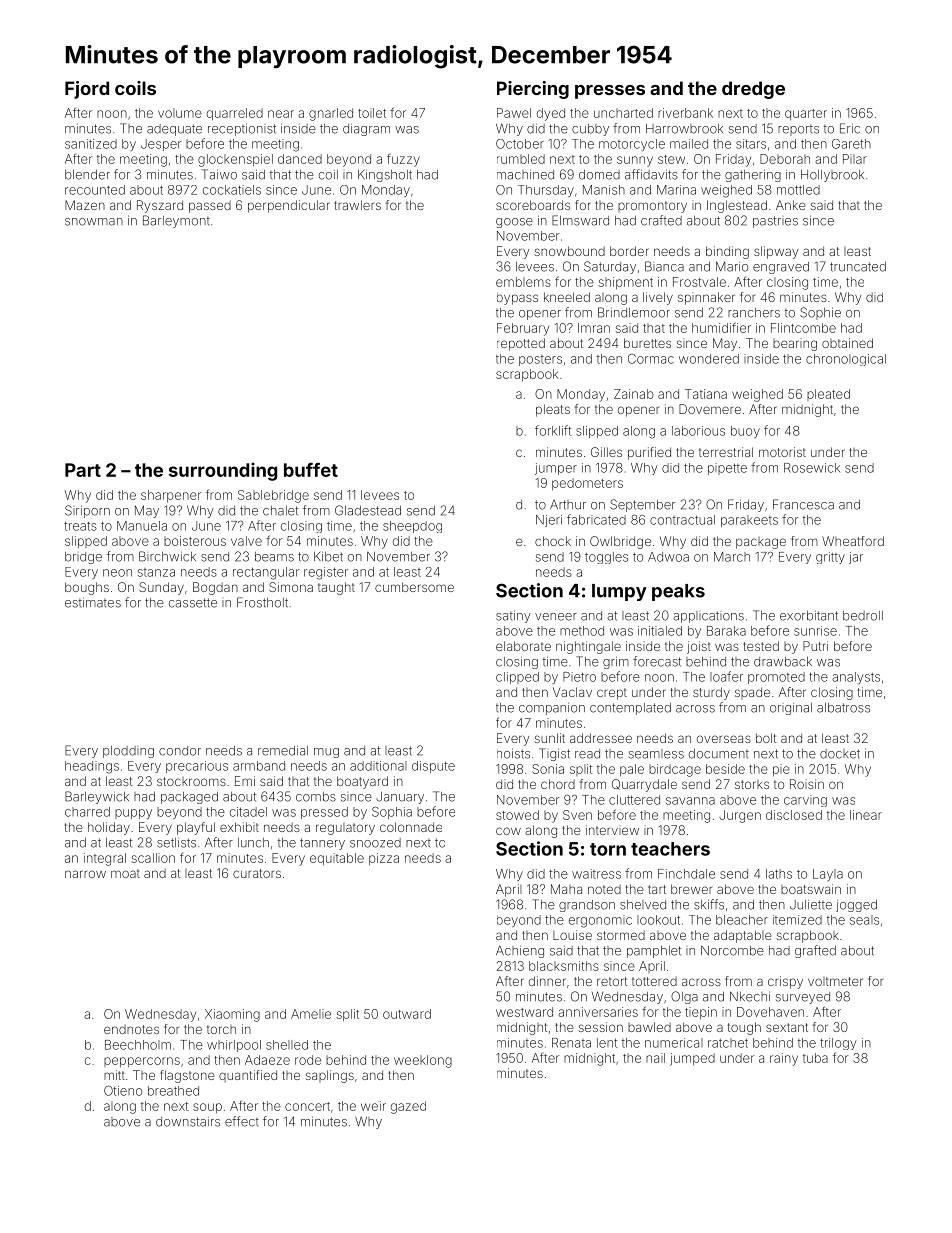 This screenshot has height=1233, width=952. Describe the element at coordinates (403, 160) in the screenshot. I see `fuzzy` at that location.
